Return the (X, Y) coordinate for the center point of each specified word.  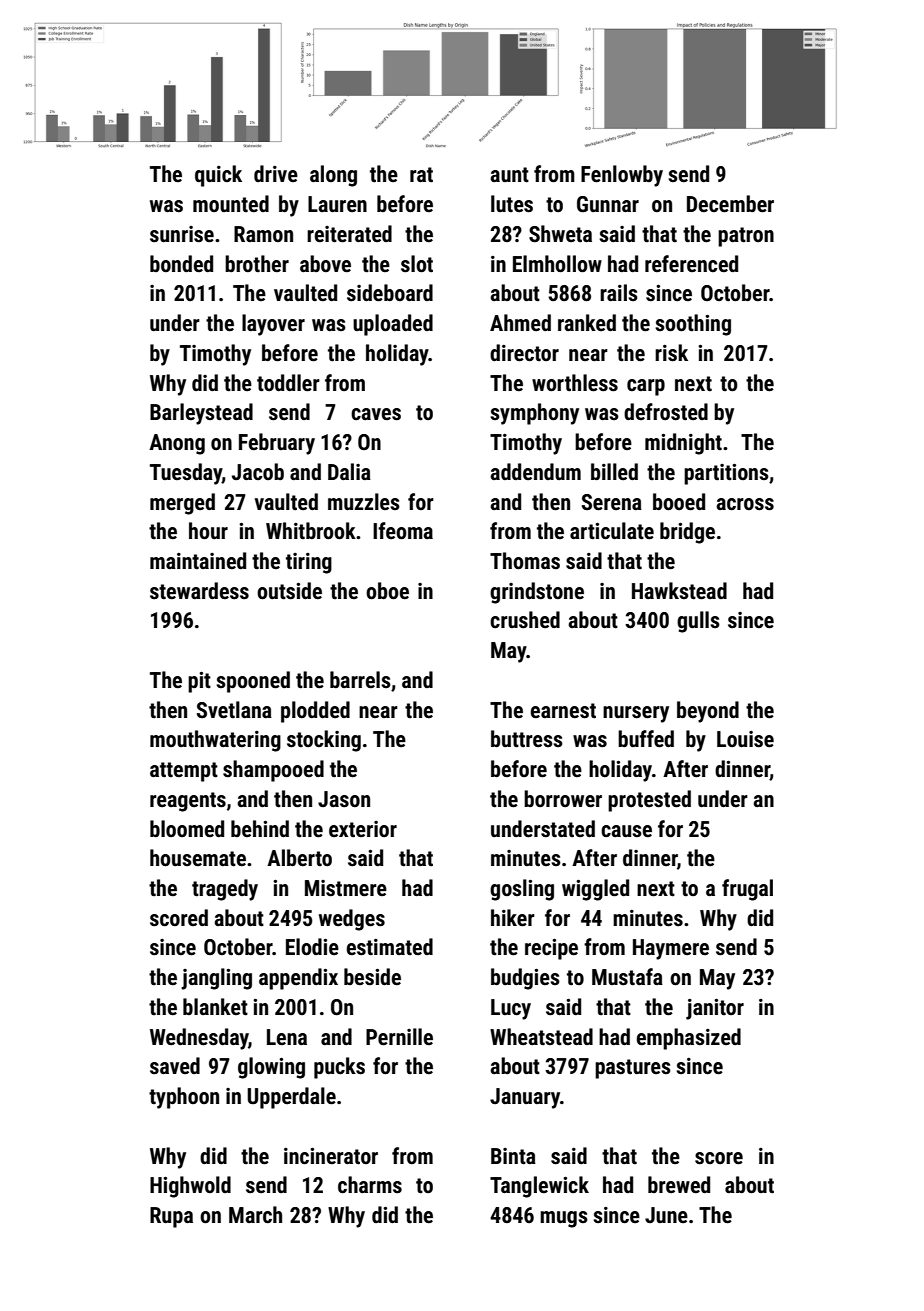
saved (175, 1066)
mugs (564, 1219)
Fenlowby (622, 176)
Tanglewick (539, 1187)
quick (218, 176)
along (333, 176)
